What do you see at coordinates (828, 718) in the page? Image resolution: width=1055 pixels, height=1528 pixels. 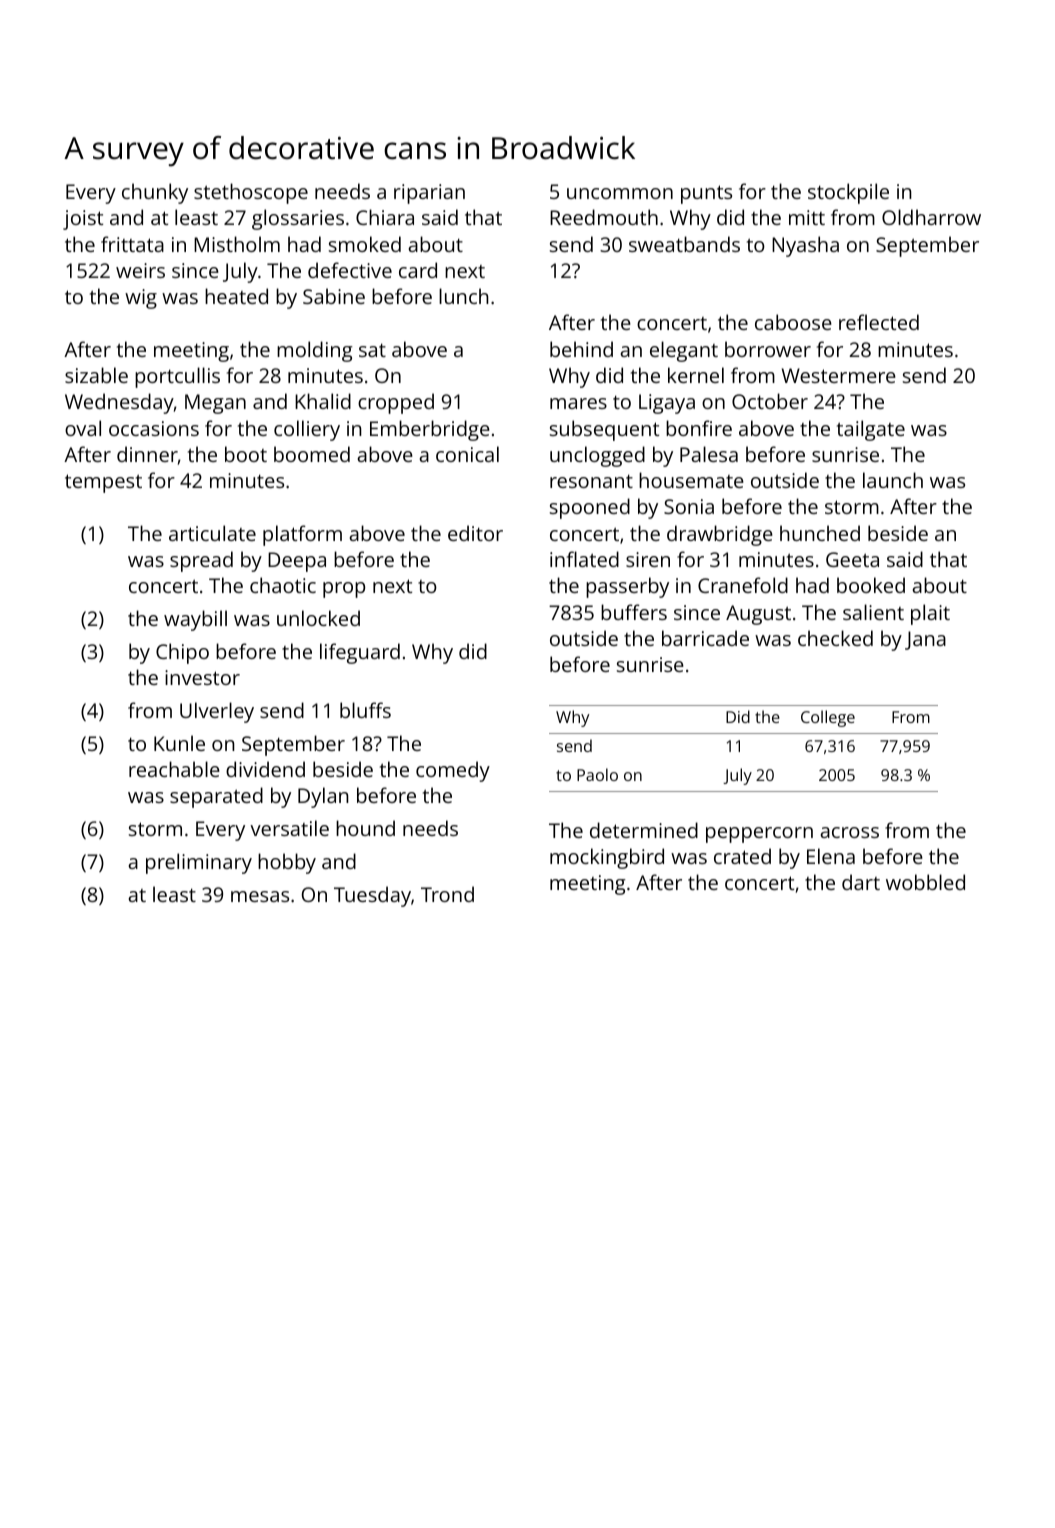 I see `College` at bounding box center [828, 718].
